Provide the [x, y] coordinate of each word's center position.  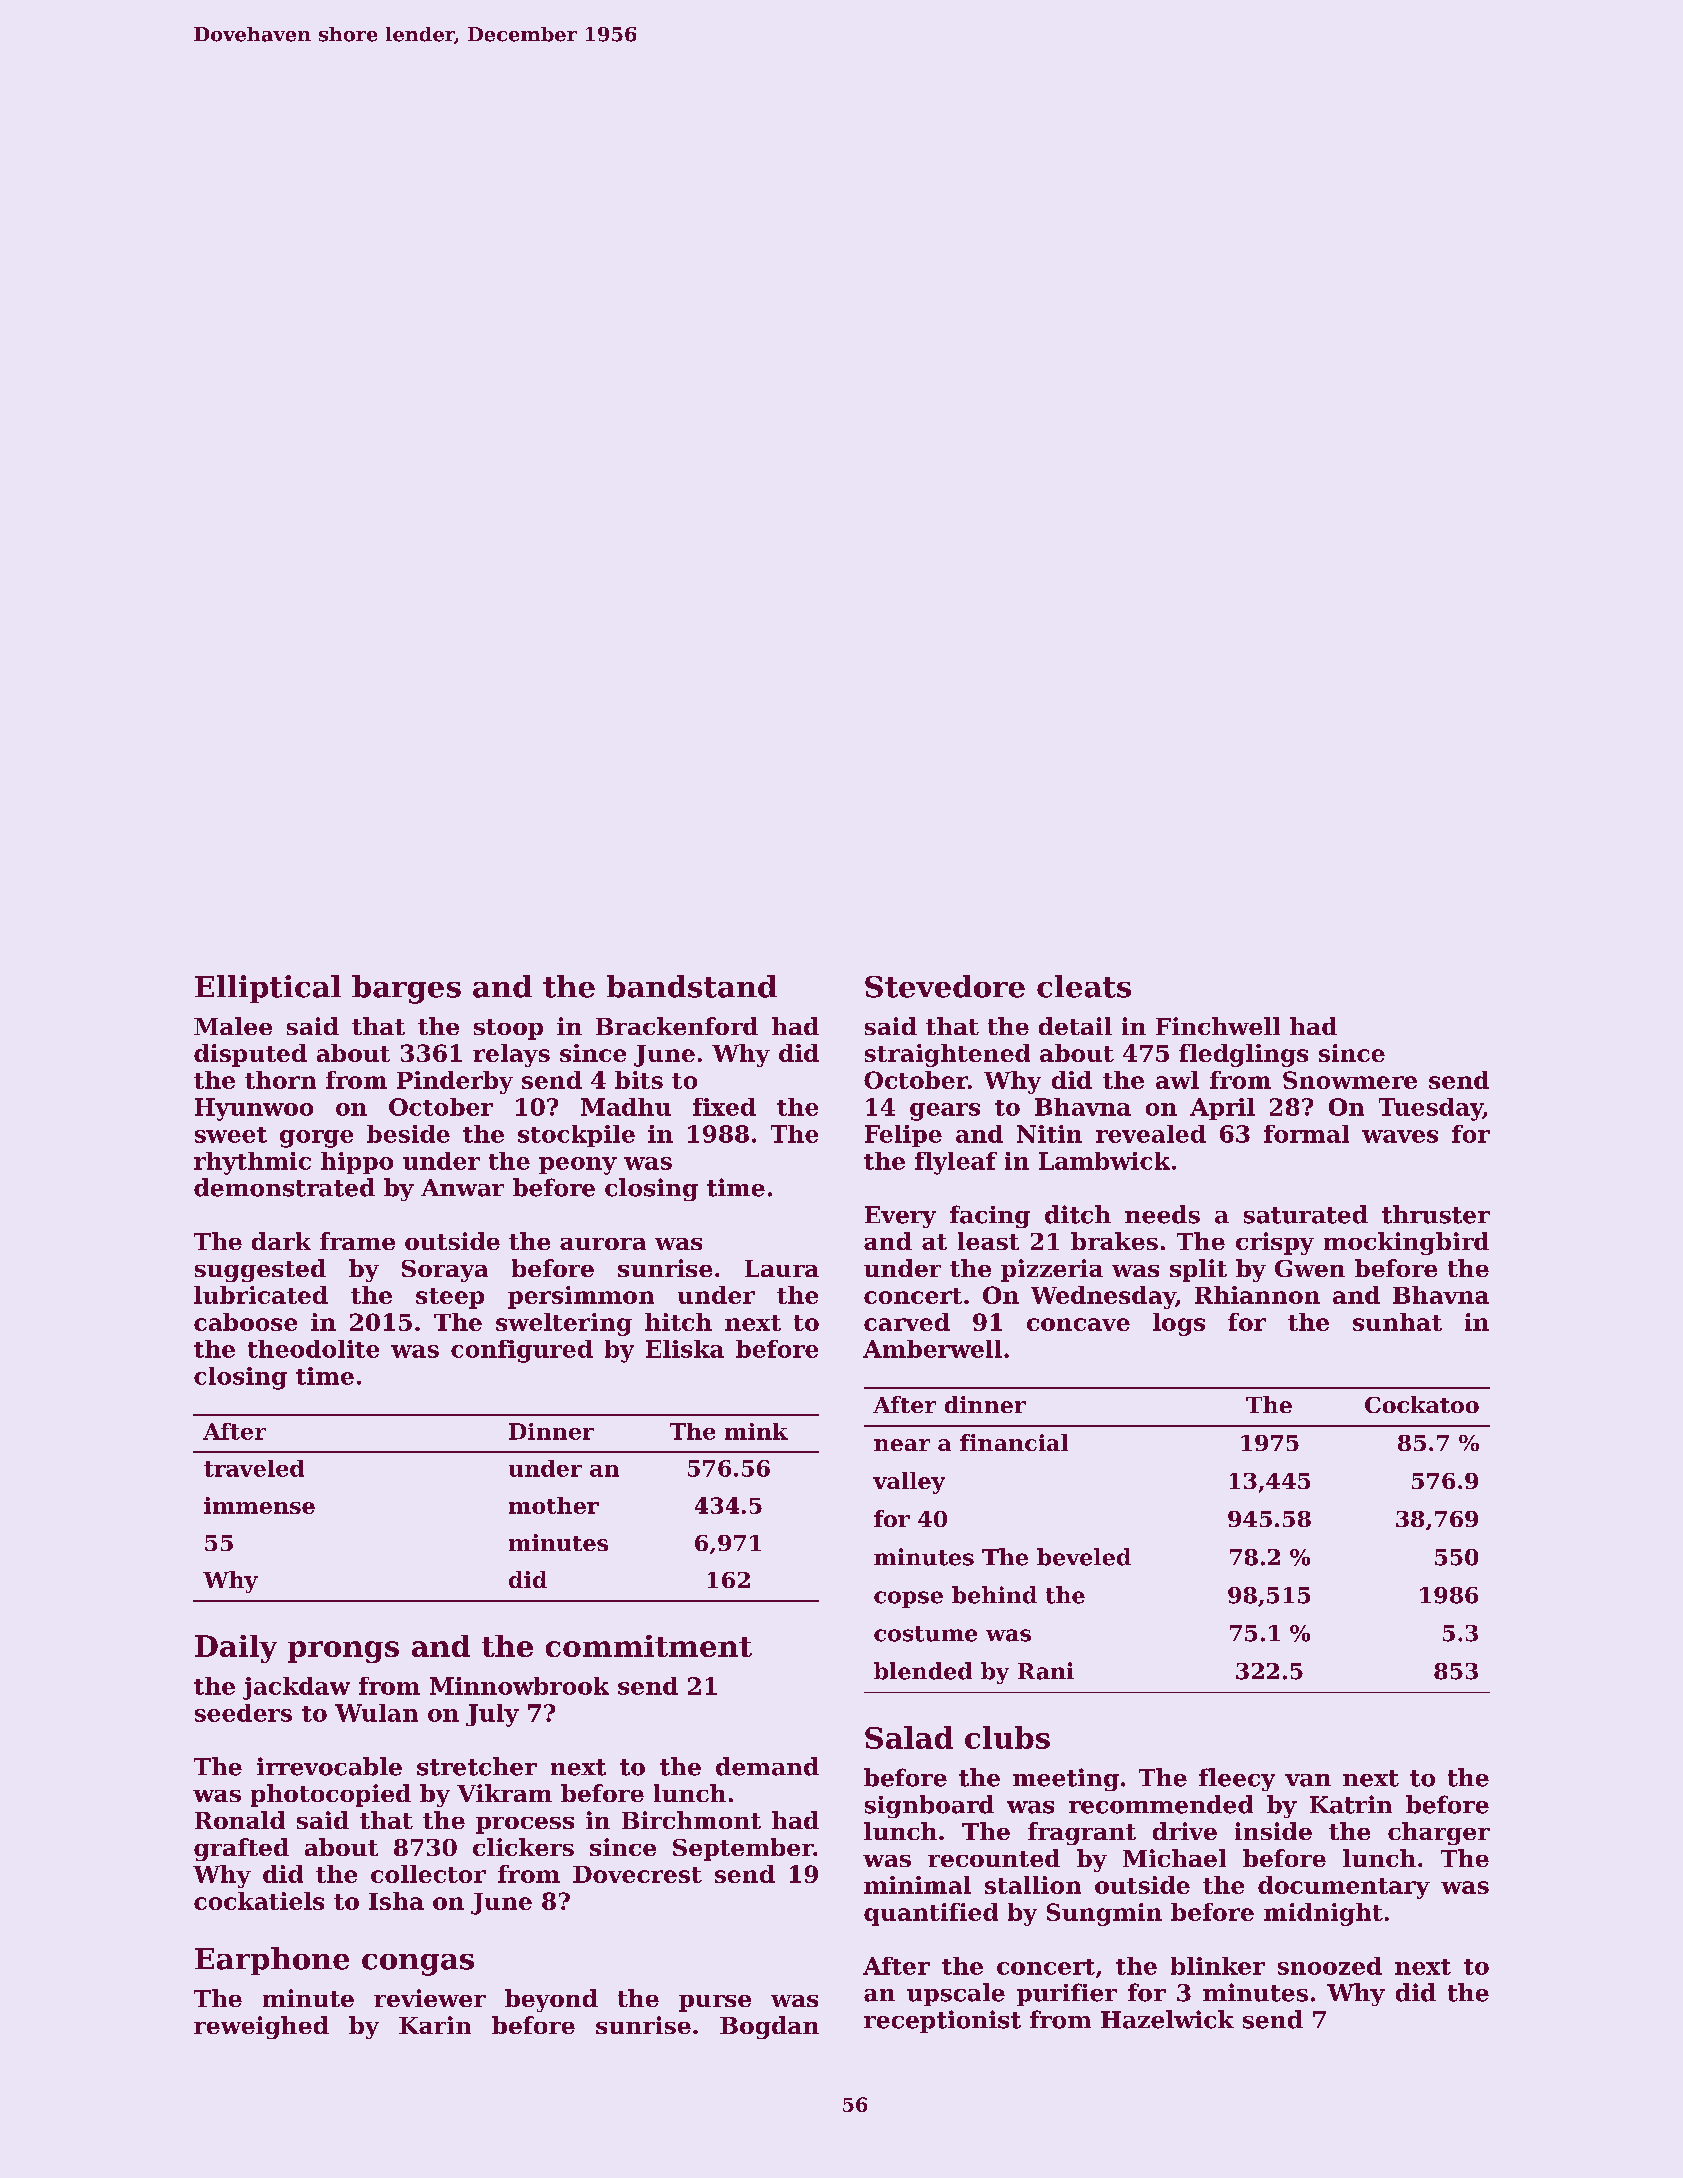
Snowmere [1350, 1080]
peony [578, 1166]
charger [1439, 1833]
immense [259, 1505]
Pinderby [455, 1082]
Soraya [445, 1271]
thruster [1436, 1214]
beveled [1084, 1557]
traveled [254, 1468]
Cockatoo [1422, 1404]
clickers [523, 1847]
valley [909, 1483]
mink [756, 1431]
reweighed [261, 2027]
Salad [909, 1737]
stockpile [576, 1136]
